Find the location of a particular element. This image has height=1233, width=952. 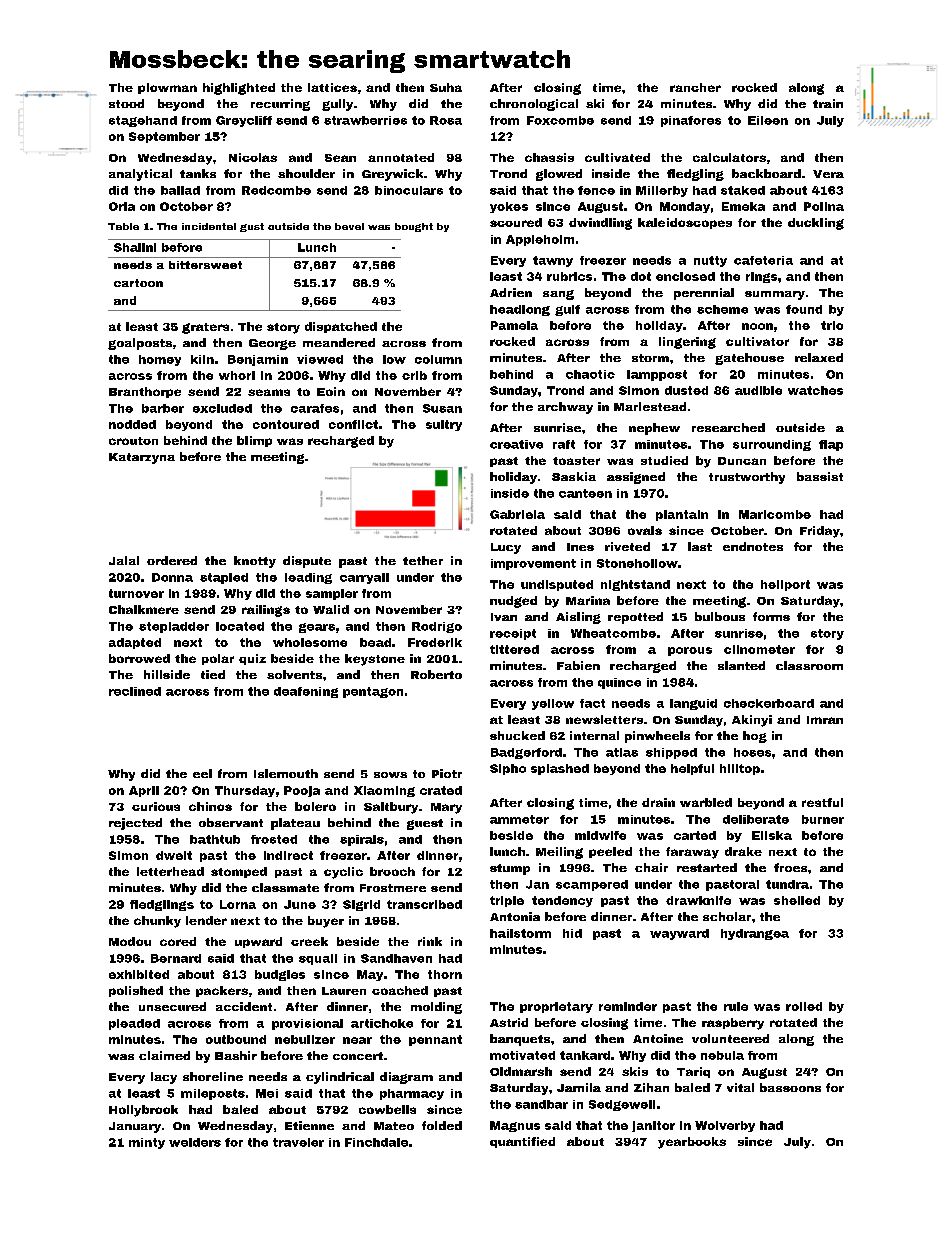

Polina is located at coordinates (824, 206).
